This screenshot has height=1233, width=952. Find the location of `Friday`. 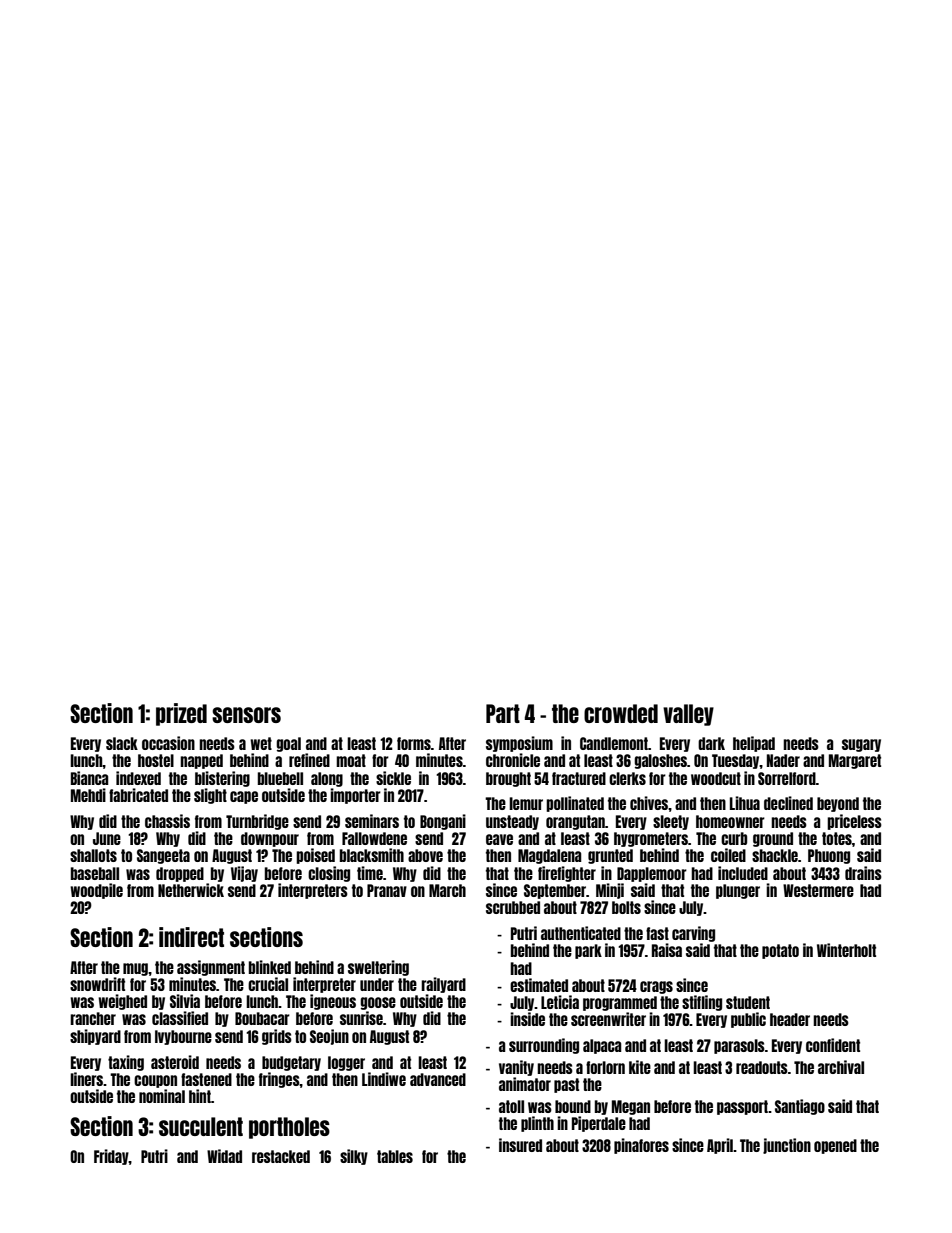

Friday is located at coordinates (111, 1157).
